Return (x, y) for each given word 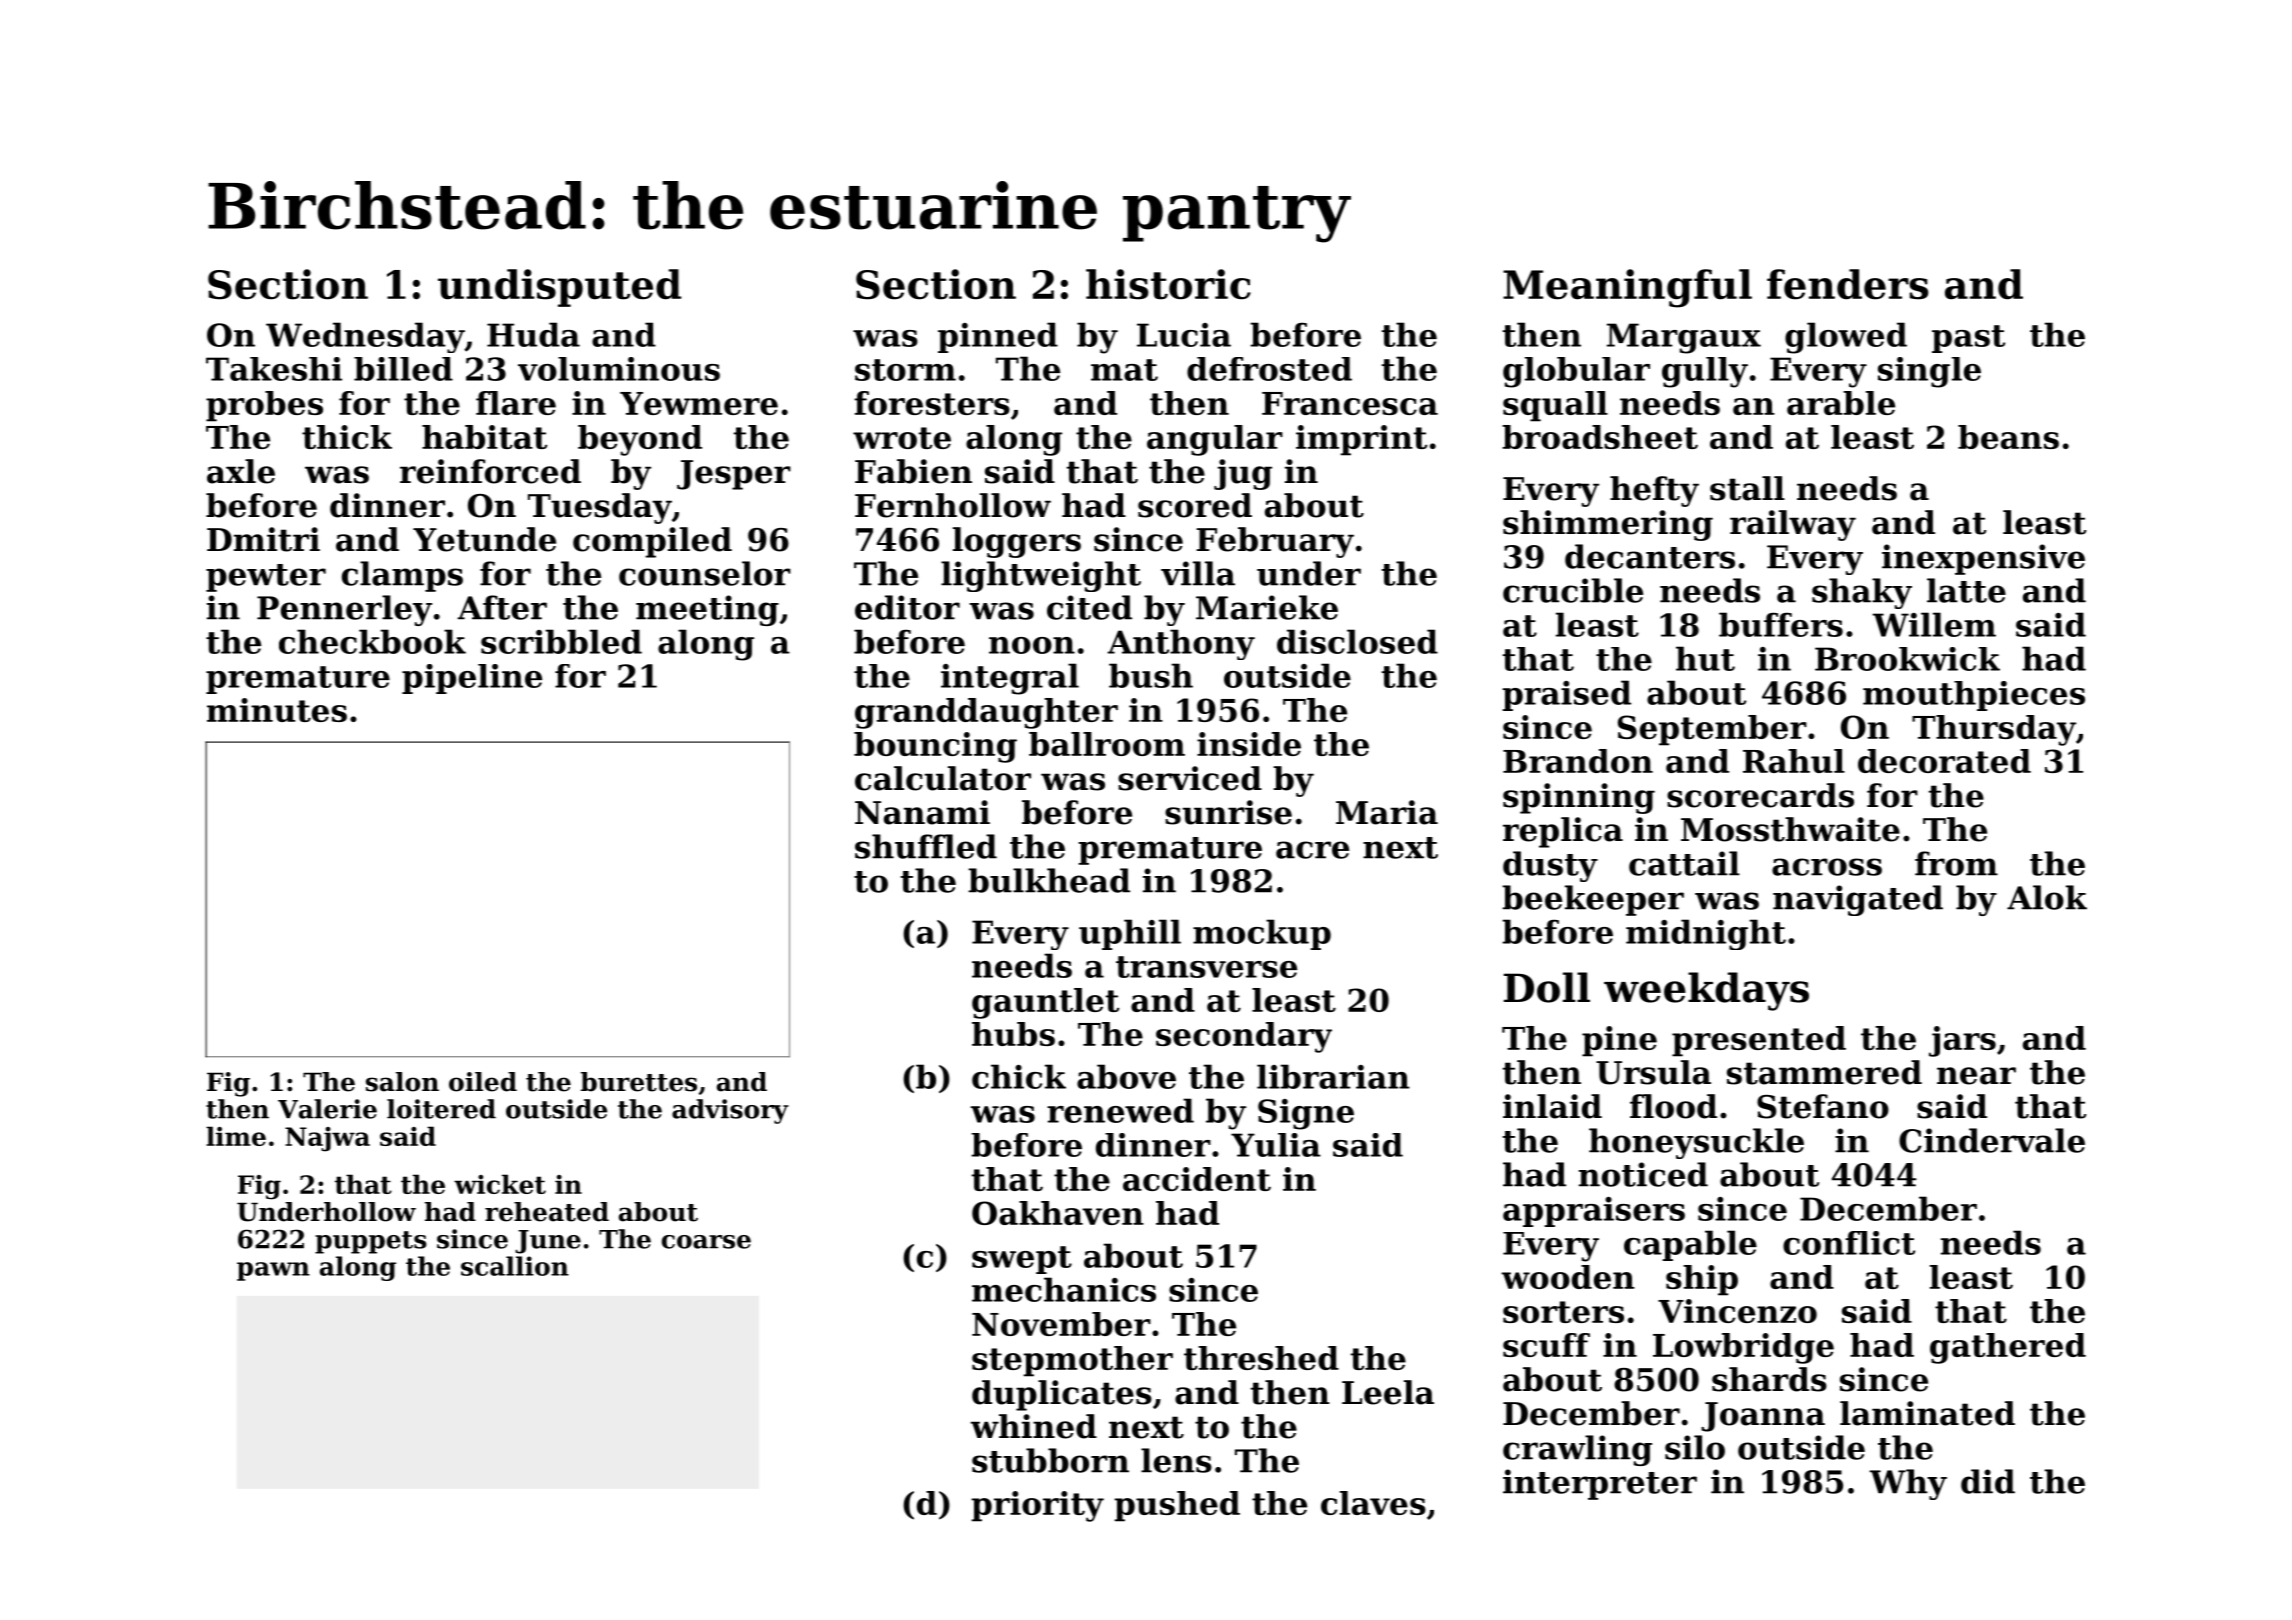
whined (1033, 1426)
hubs (1013, 1034)
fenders (1847, 284)
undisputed (559, 288)
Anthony (1181, 644)
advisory (730, 1111)
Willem (1934, 624)
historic (1168, 284)
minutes (277, 710)
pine (1619, 1041)
